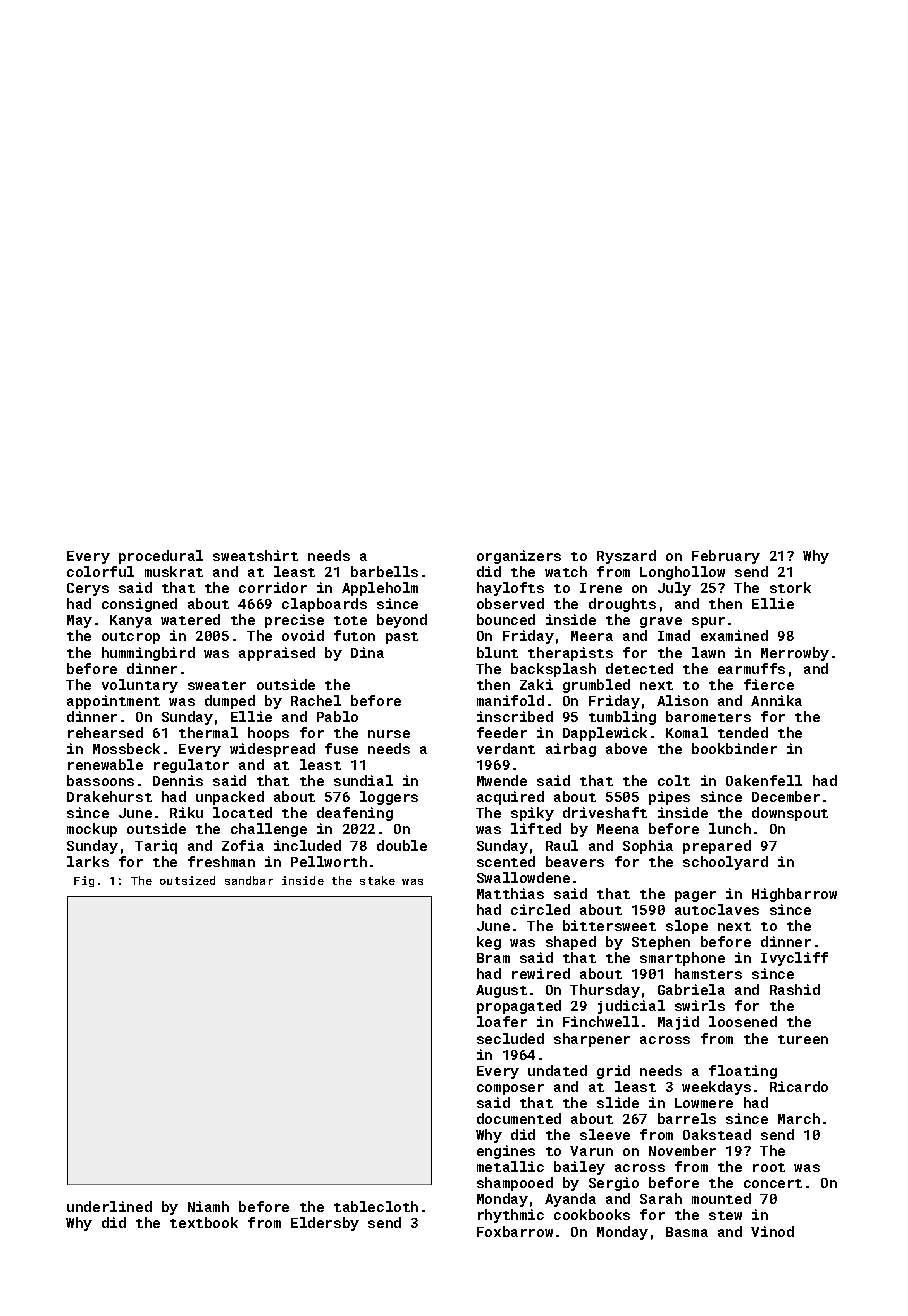 The image size is (908, 1316). Describe the element at coordinates (131, 621) in the page. I see `Kanya` at that location.
